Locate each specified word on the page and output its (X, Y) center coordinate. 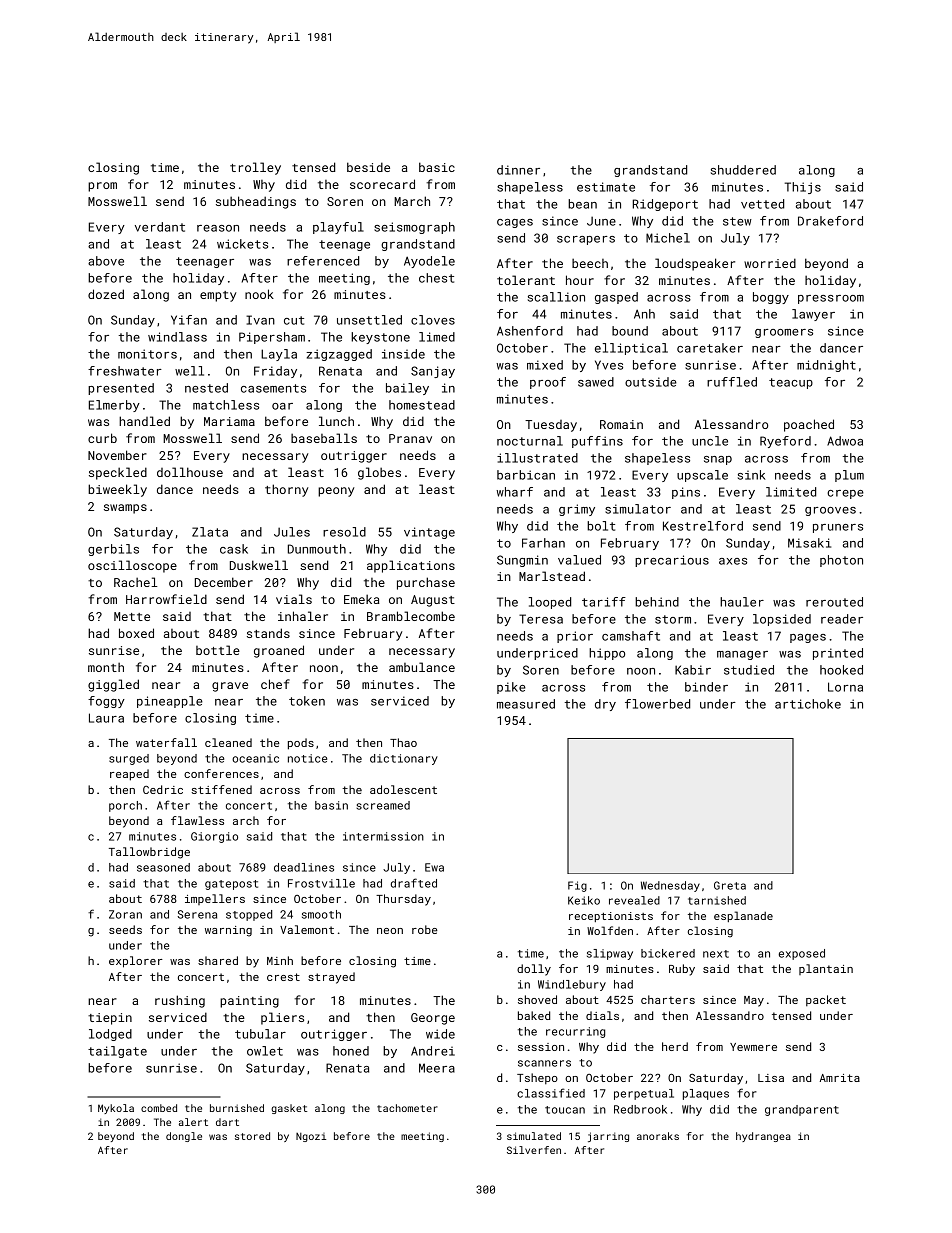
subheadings (256, 202)
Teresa (541, 619)
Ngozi (311, 1137)
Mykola (116, 1109)
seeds (125, 929)
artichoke (808, 704)
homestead (422, 405)
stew (737, 221)
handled (144, 421)
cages (515, 223)
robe (425, 929)
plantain (826, 969)
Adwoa (845, 441)
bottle (218, 650)
